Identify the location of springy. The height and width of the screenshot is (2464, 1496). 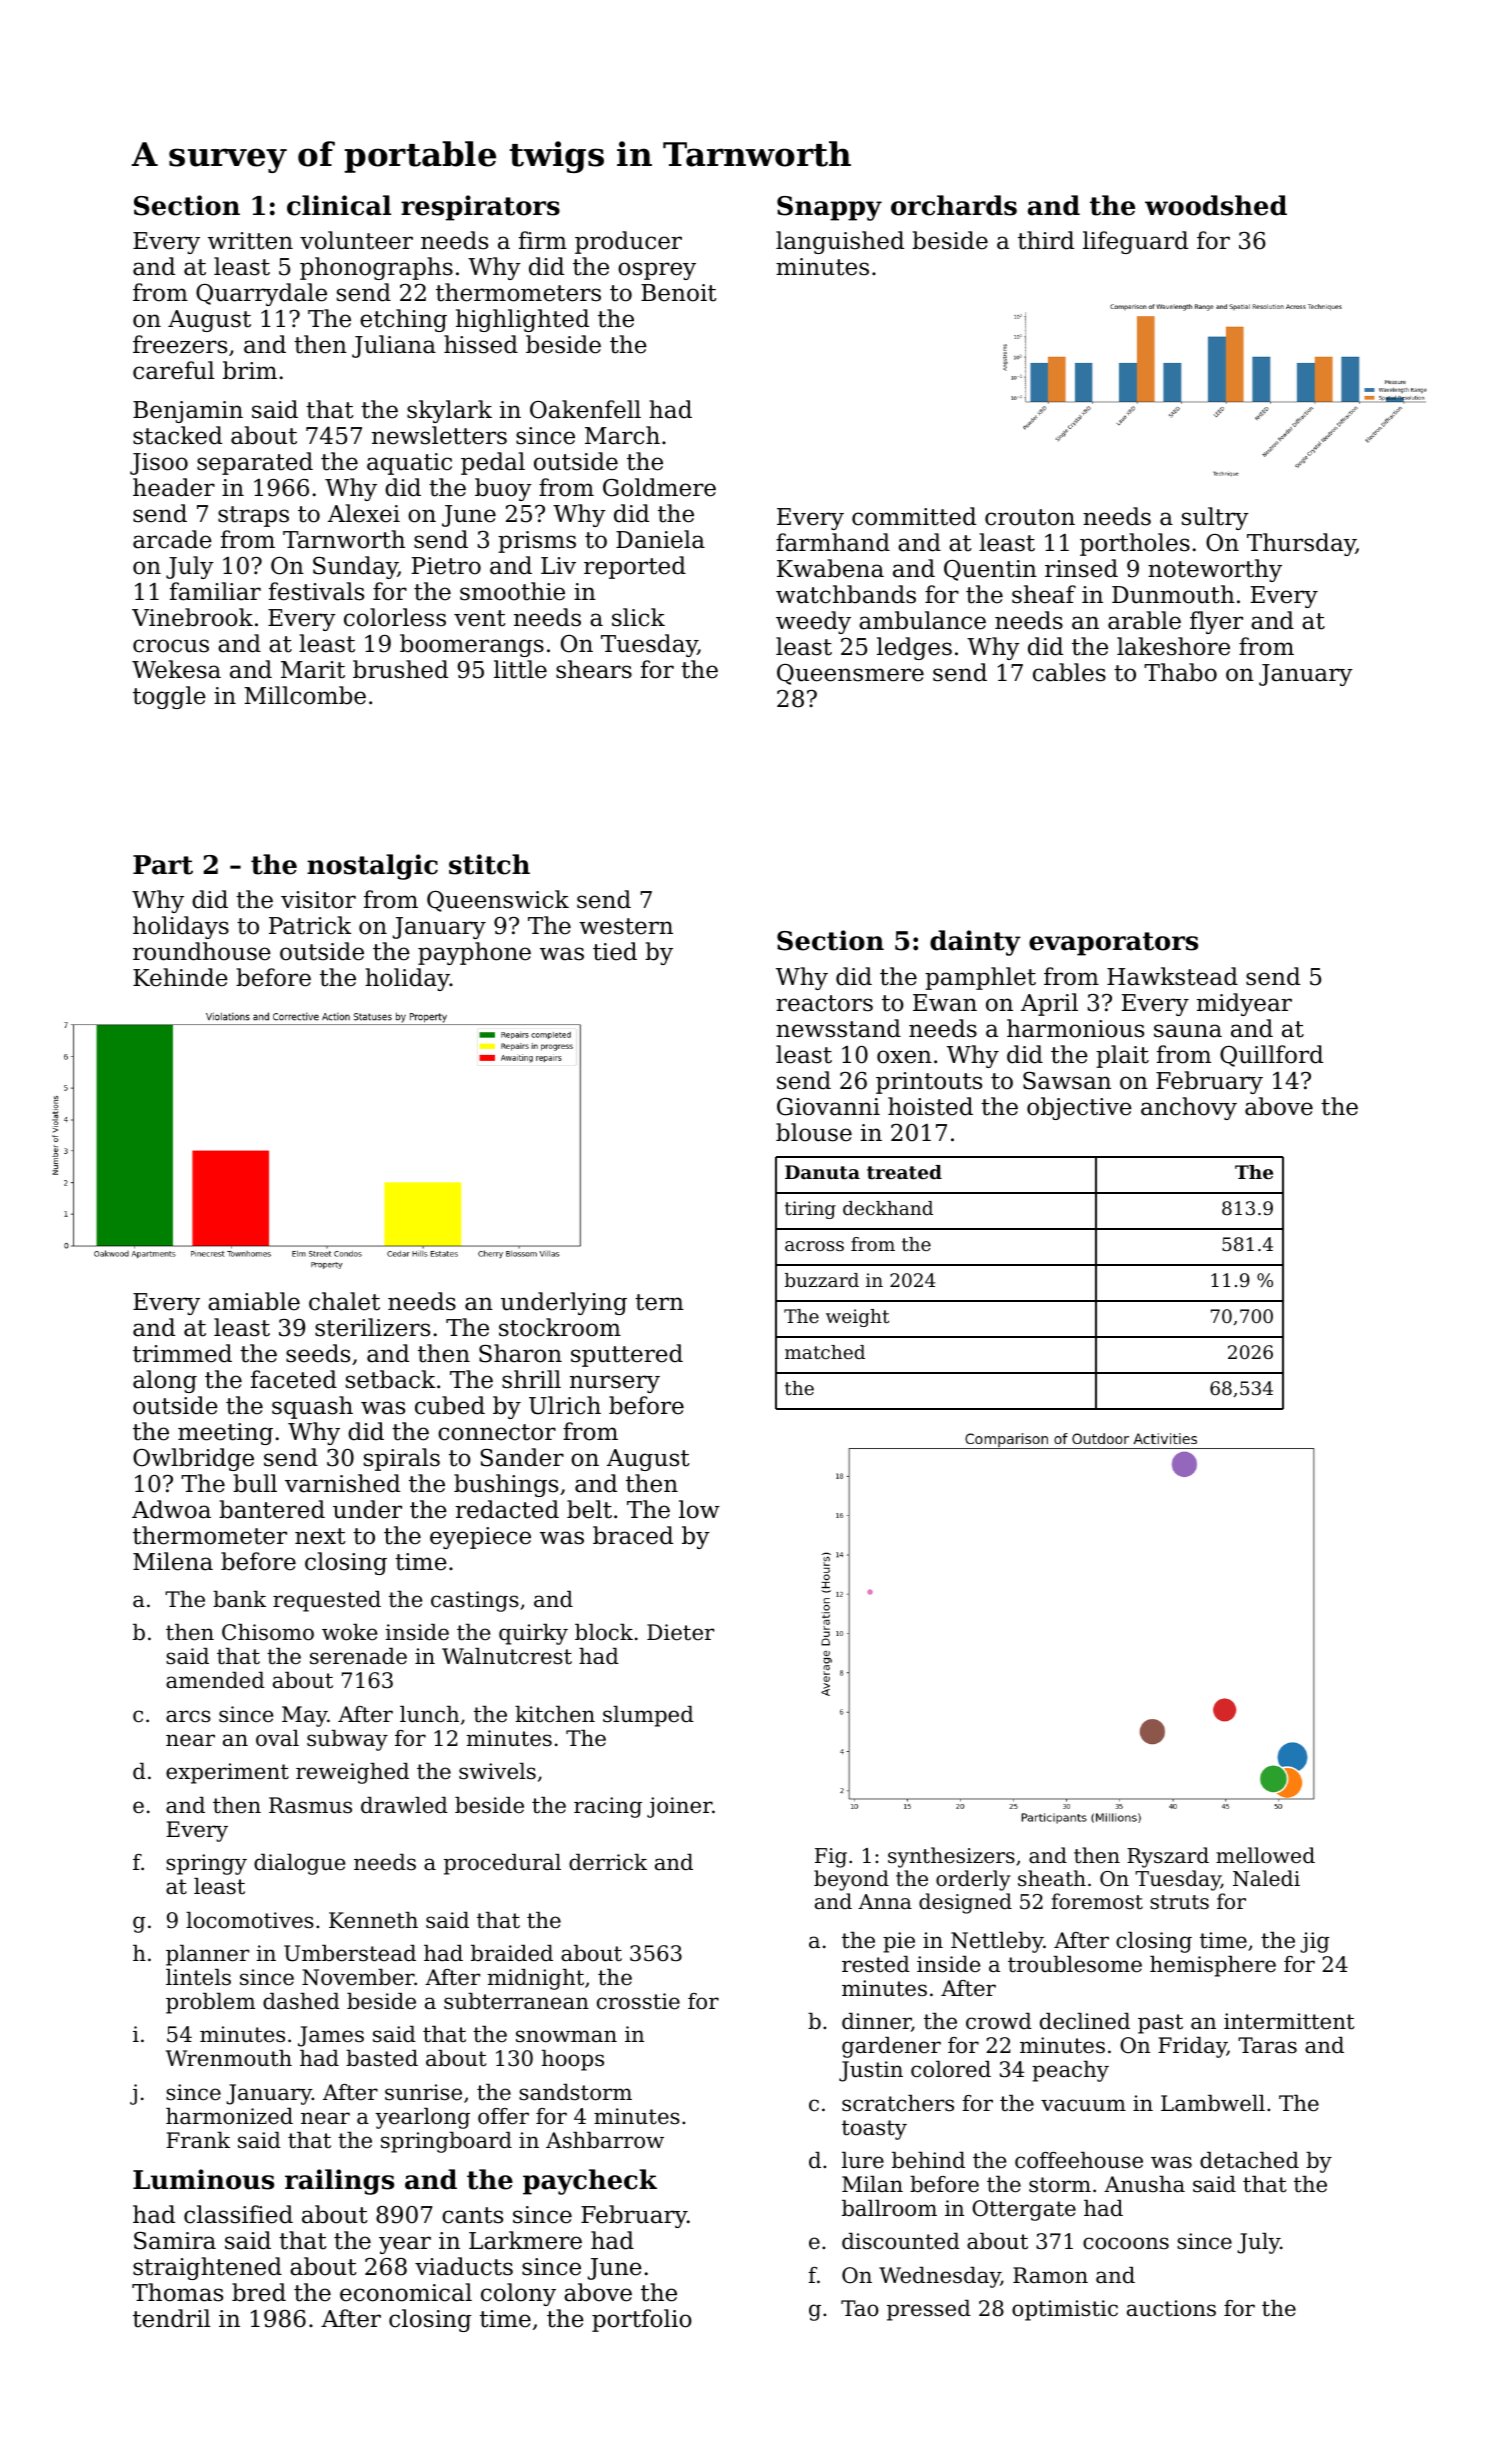
(206, 1864).
